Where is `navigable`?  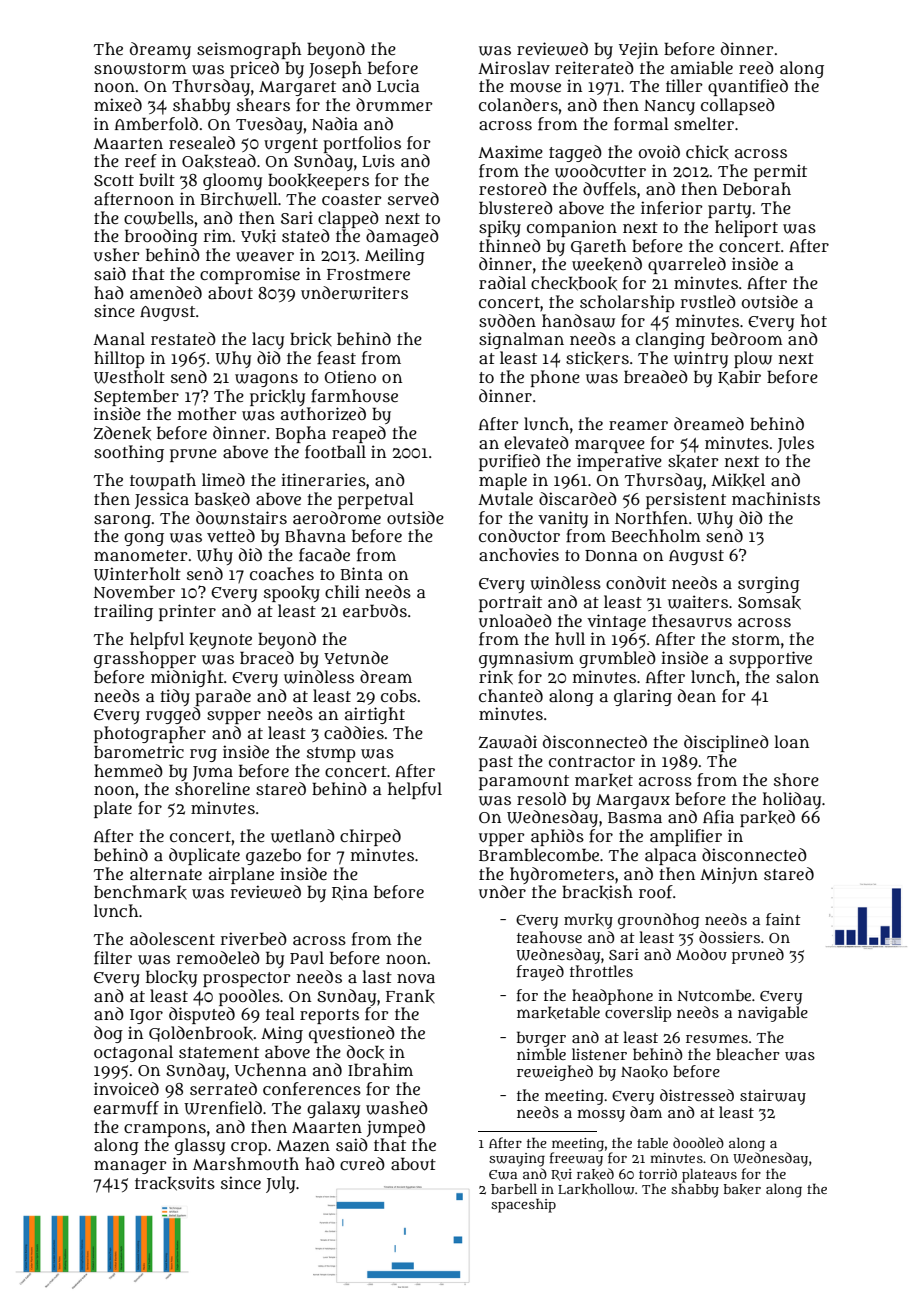
navigable is located at coordinates (773, 1014).
